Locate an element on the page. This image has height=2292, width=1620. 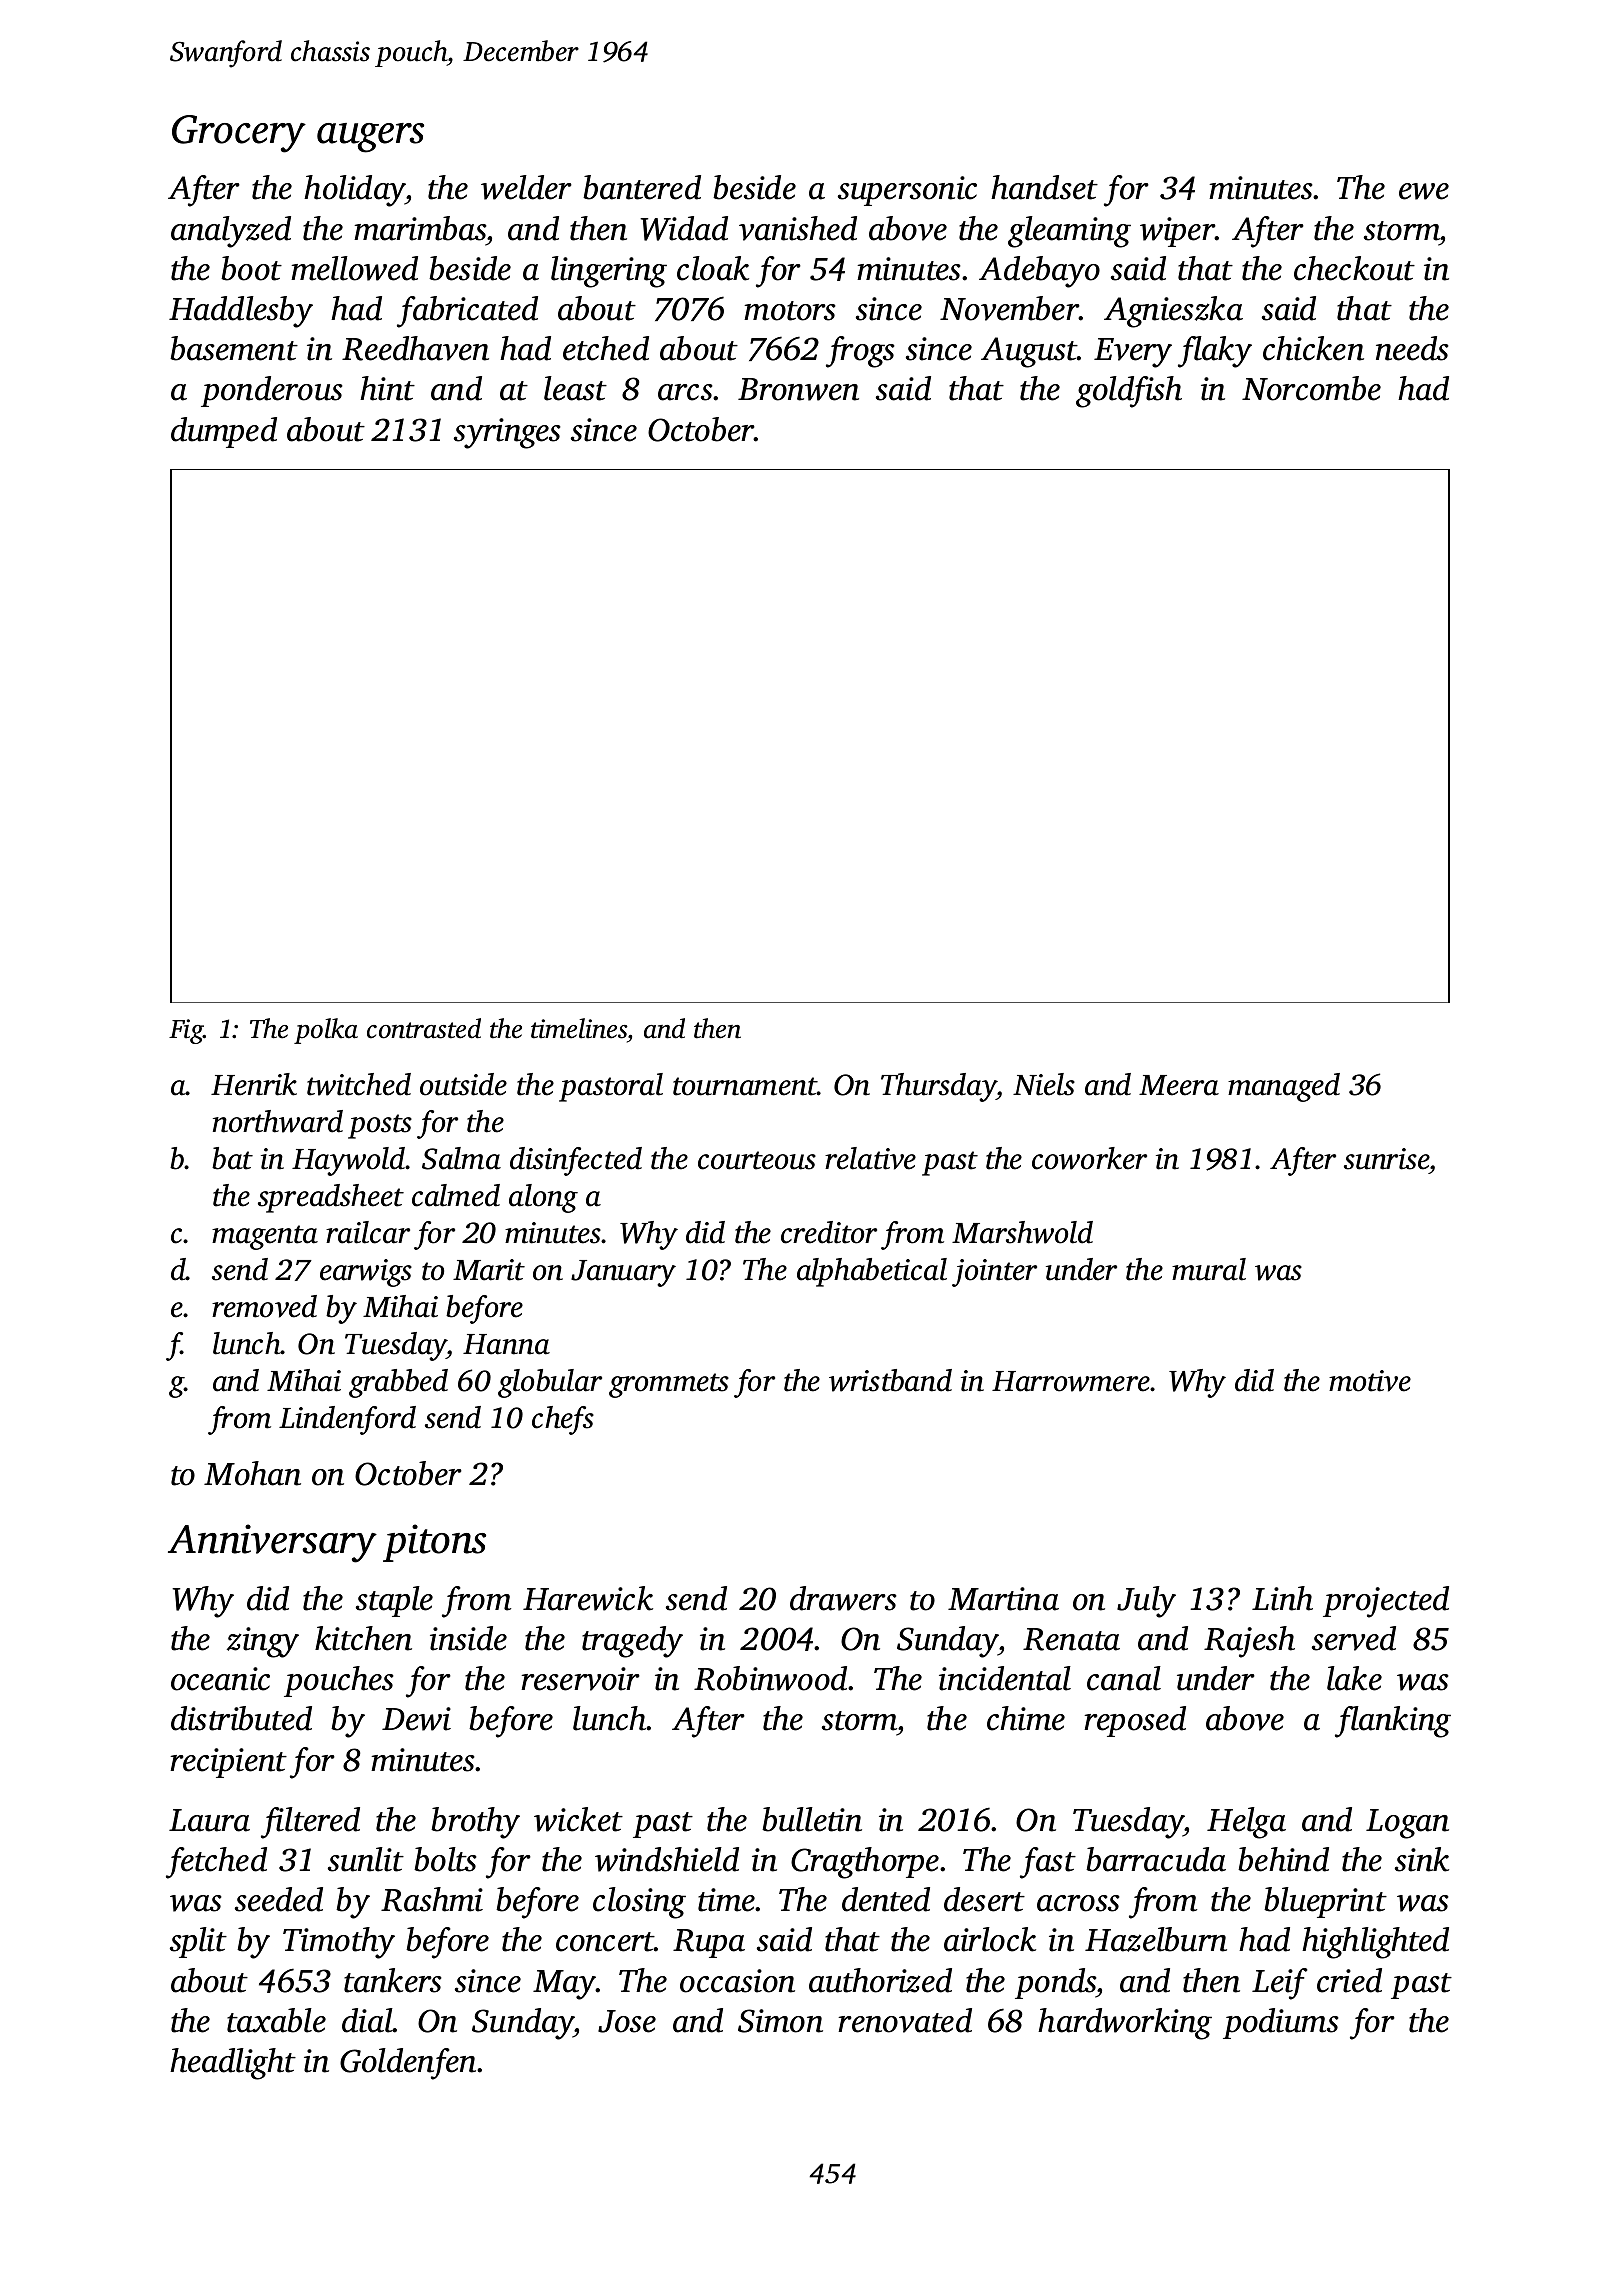
arcs is located at coordinates (685, 392).
